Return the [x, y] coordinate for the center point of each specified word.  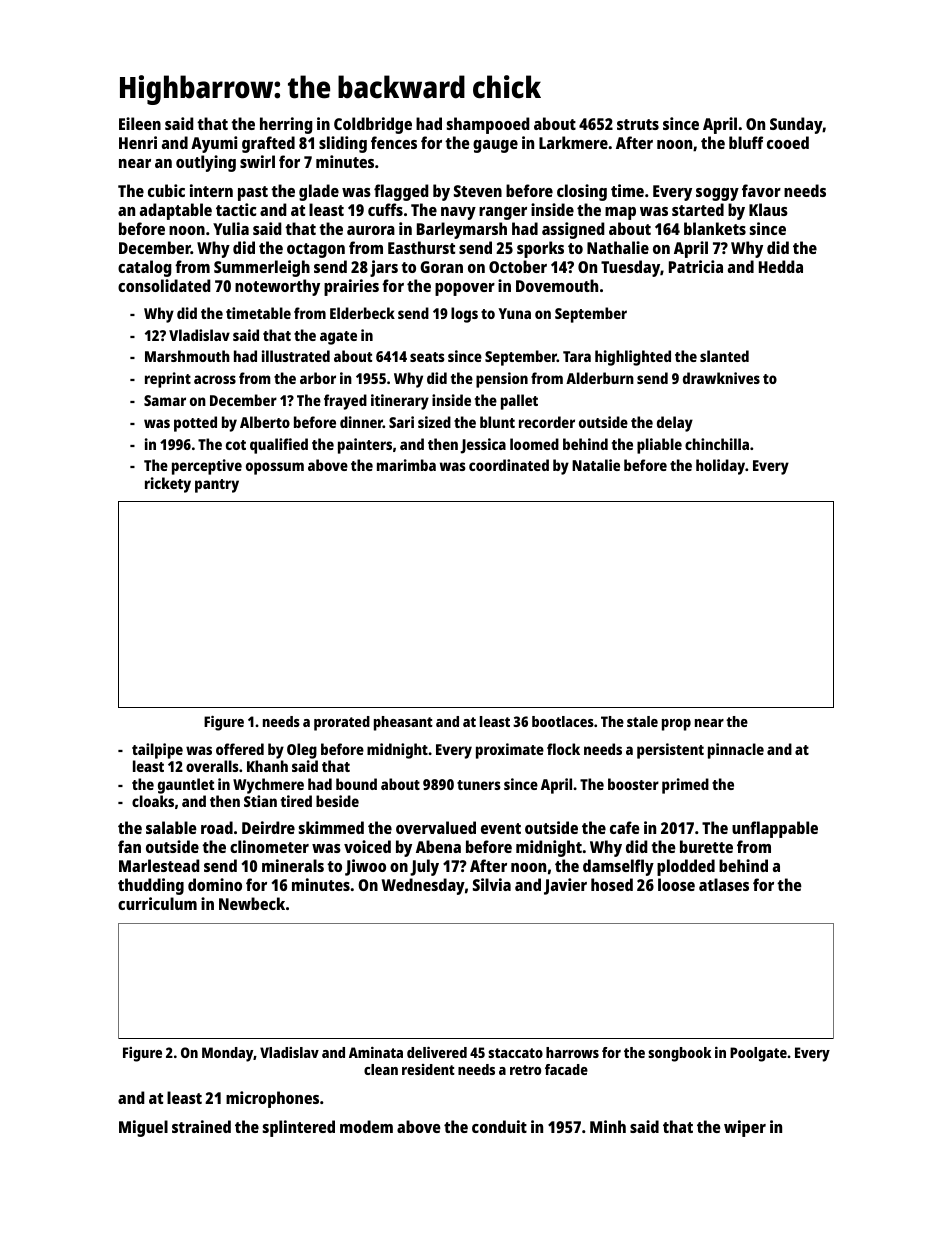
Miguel [143, 1128]
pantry [217, 486]
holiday [720, 467]
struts [638, 124]
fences [394, 142]
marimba [406, 465]
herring [286, 125]
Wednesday [423, 886]
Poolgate [758, 1054]
